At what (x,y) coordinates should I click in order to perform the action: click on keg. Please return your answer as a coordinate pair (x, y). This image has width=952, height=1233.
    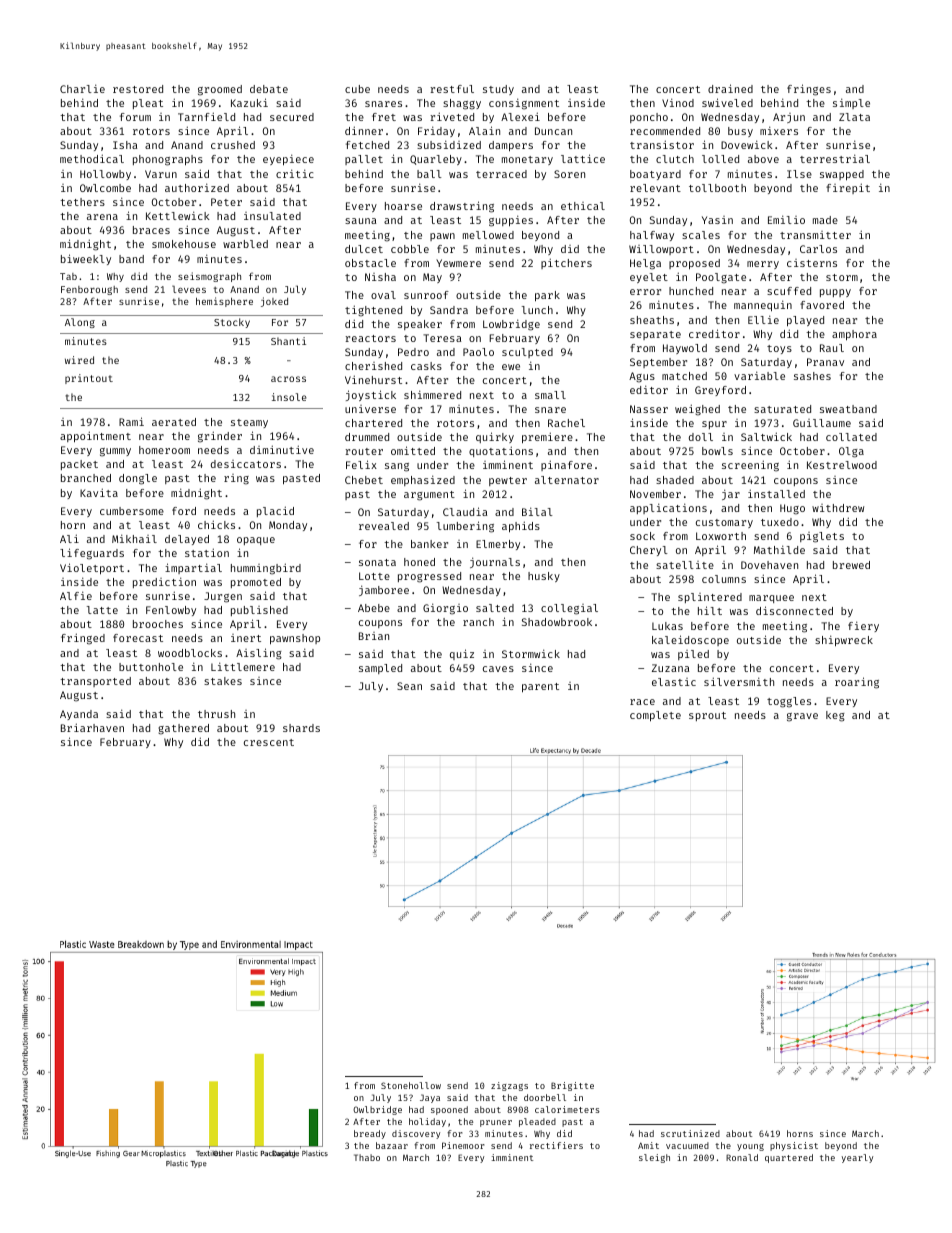
    Looking at the image, I should click on (835, 716).
